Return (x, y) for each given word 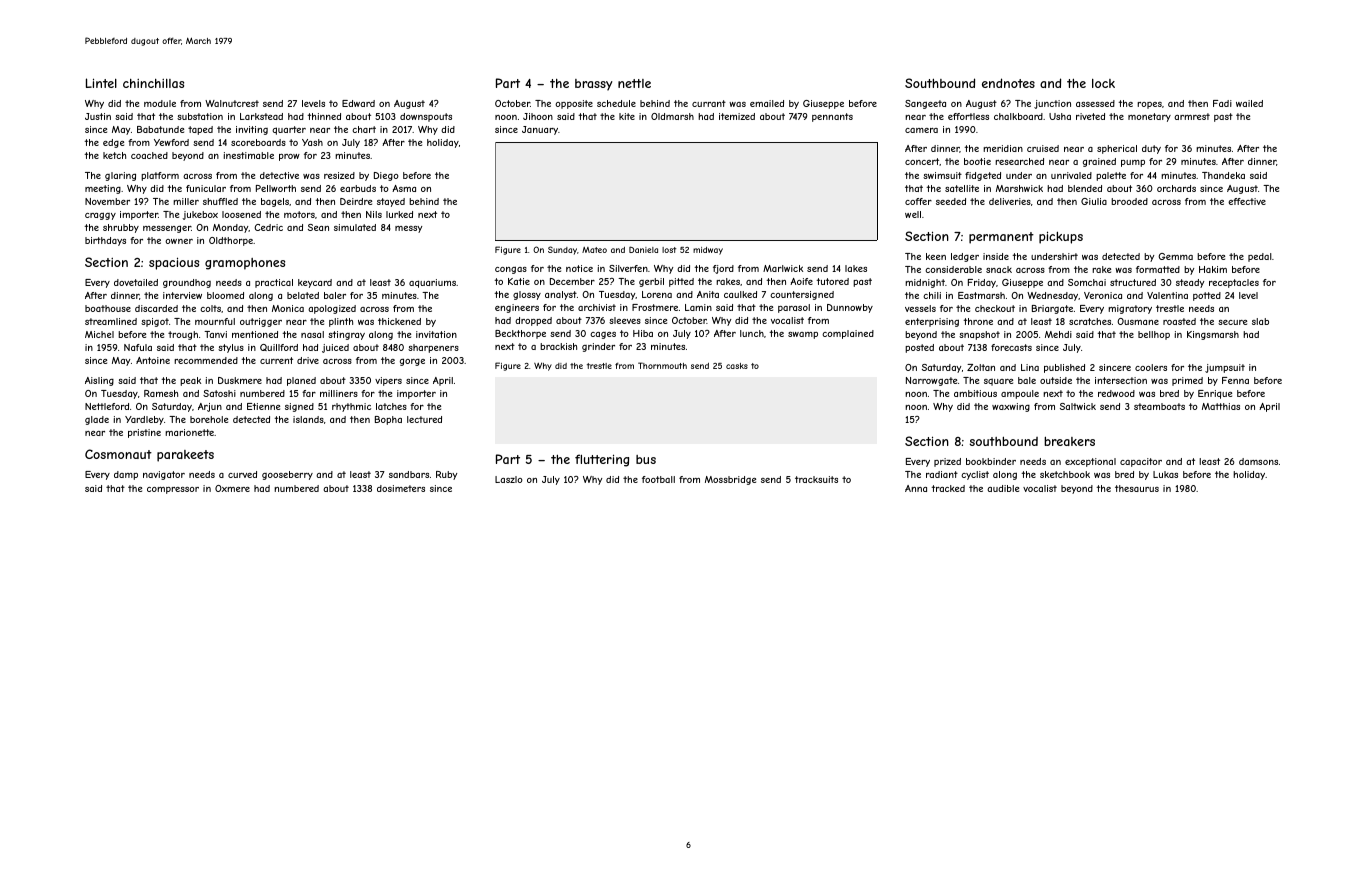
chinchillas (153, 83)
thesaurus (1137, 488)
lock (1103, 83)
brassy (594, 85)
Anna (916, 488)
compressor (173, 490)
